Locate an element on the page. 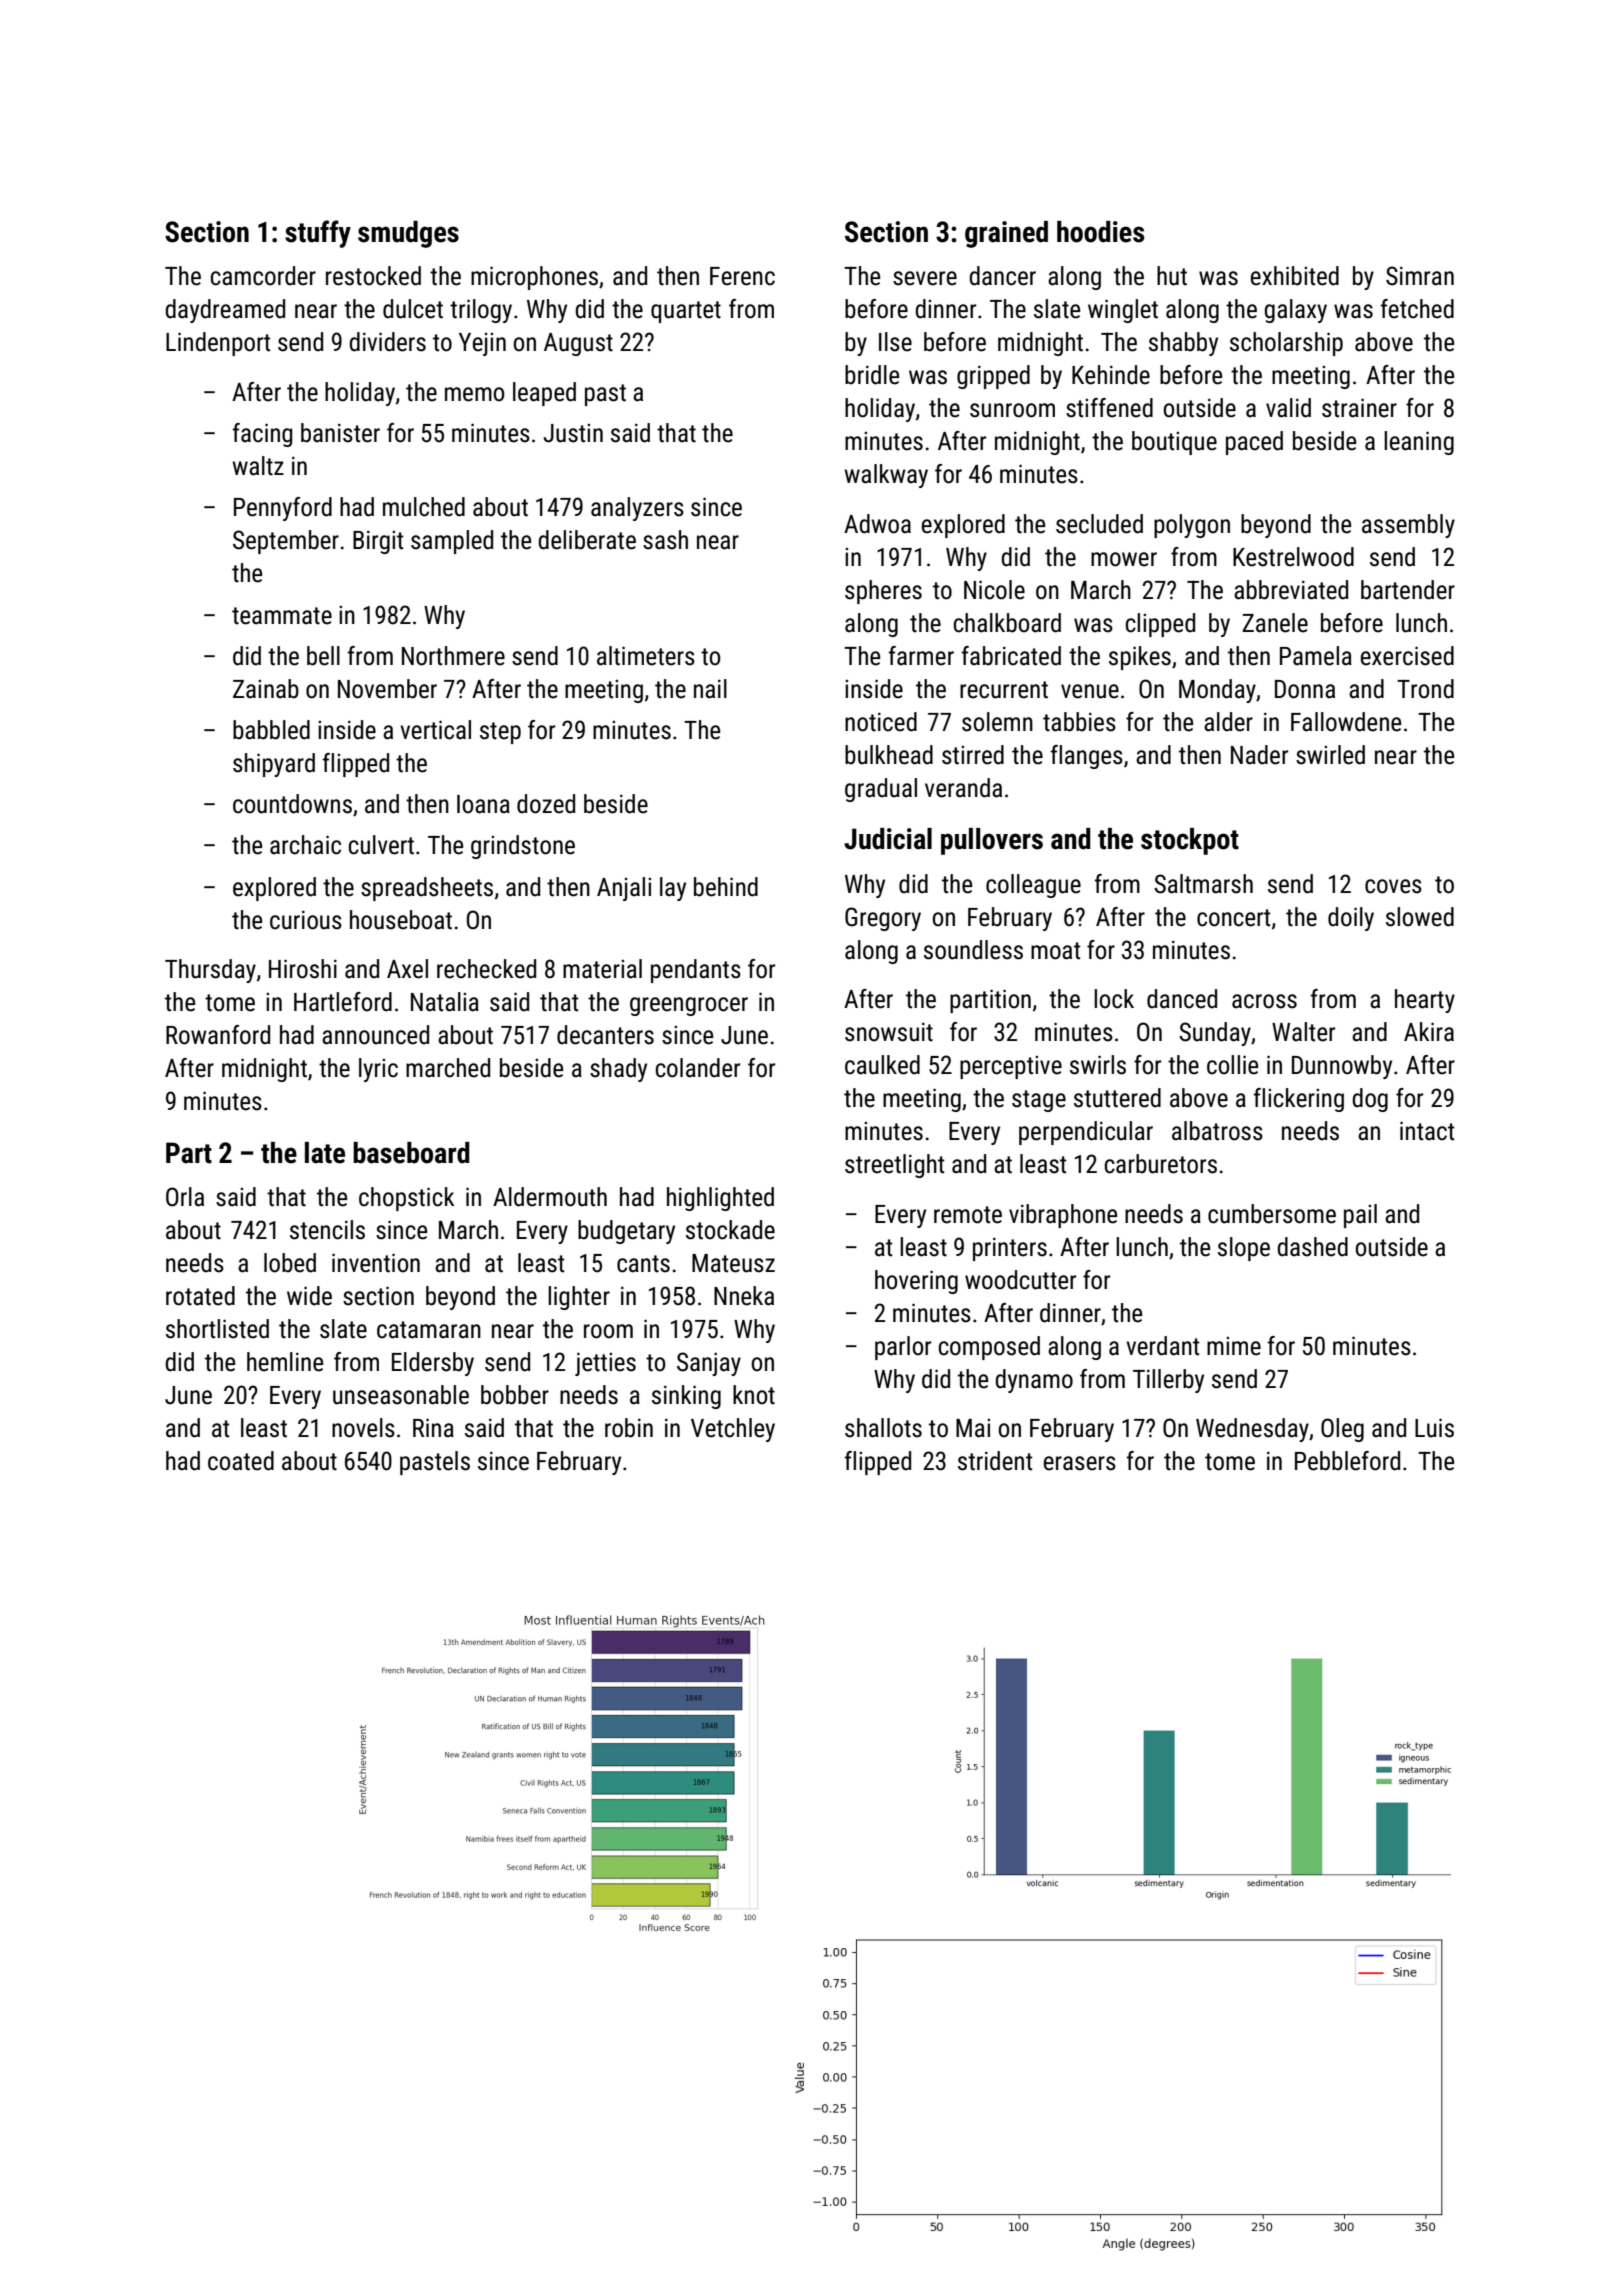 Image resolution: width=1620 pixels, height=2292 pixels. gradual is located at coordinates (881, 790).
